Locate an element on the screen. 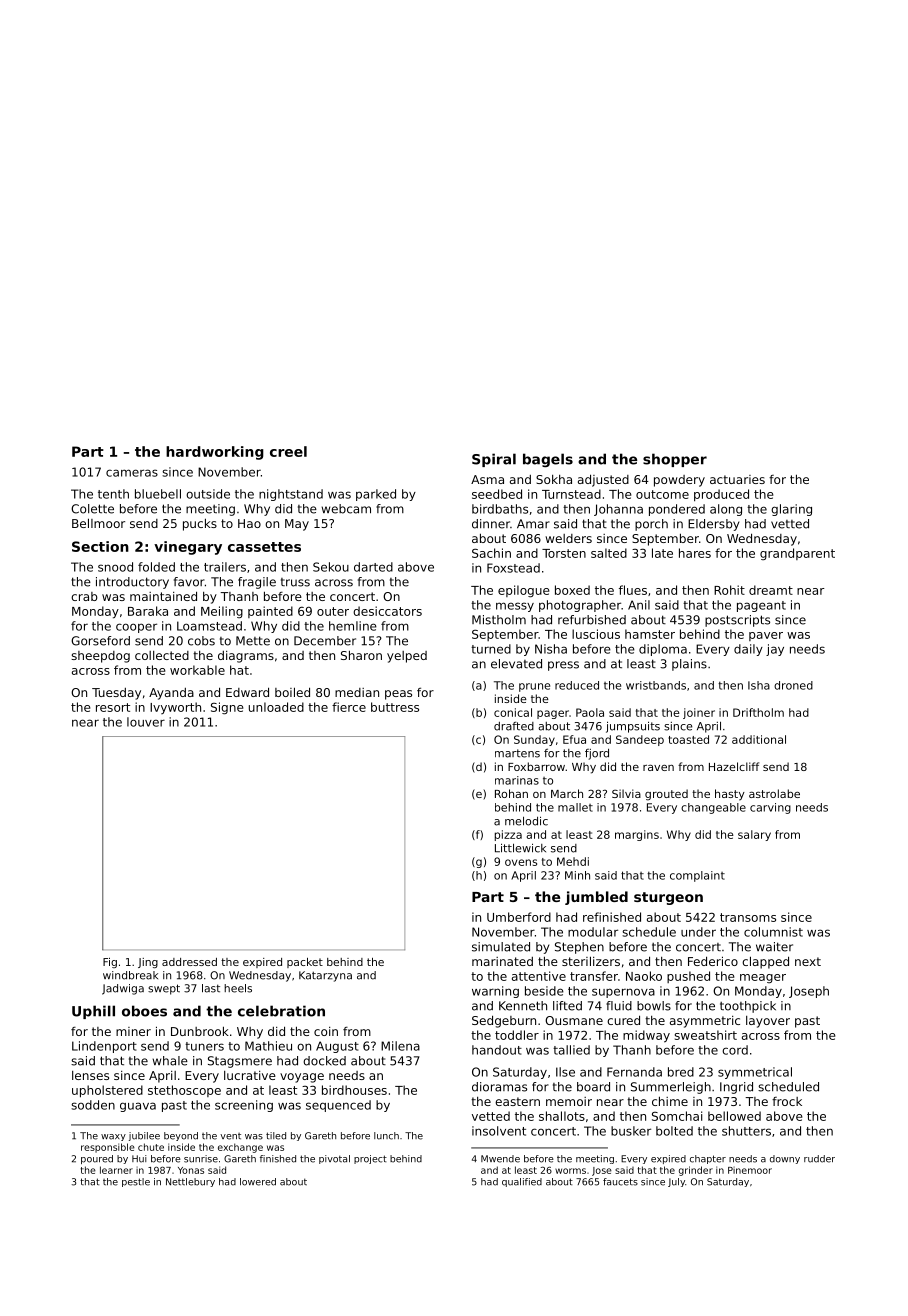 The image size is (908, 1316). louver is located at coordinates (146, 722).
